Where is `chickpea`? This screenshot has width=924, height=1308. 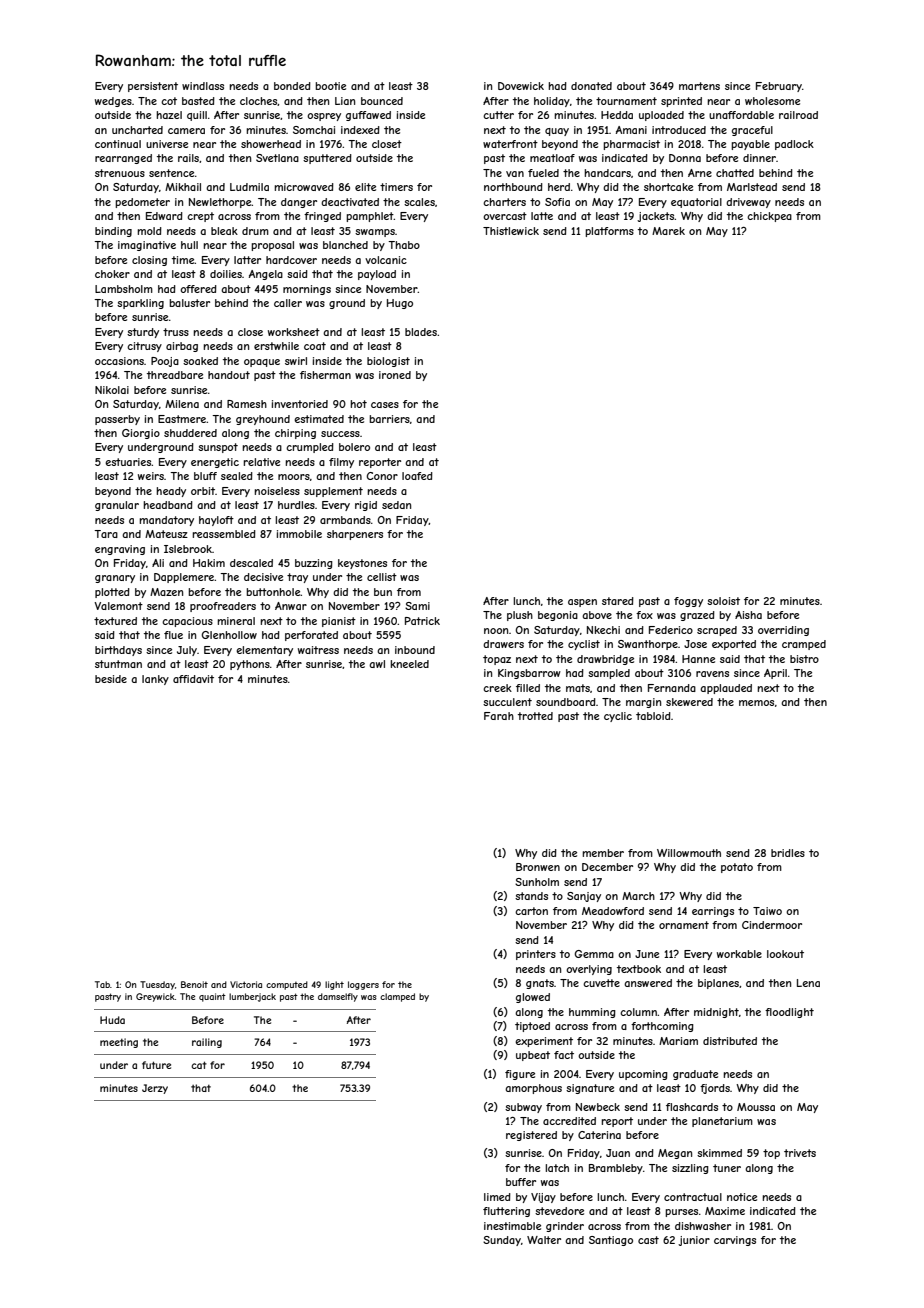
chickpea is located at coordinates (769, 217).
